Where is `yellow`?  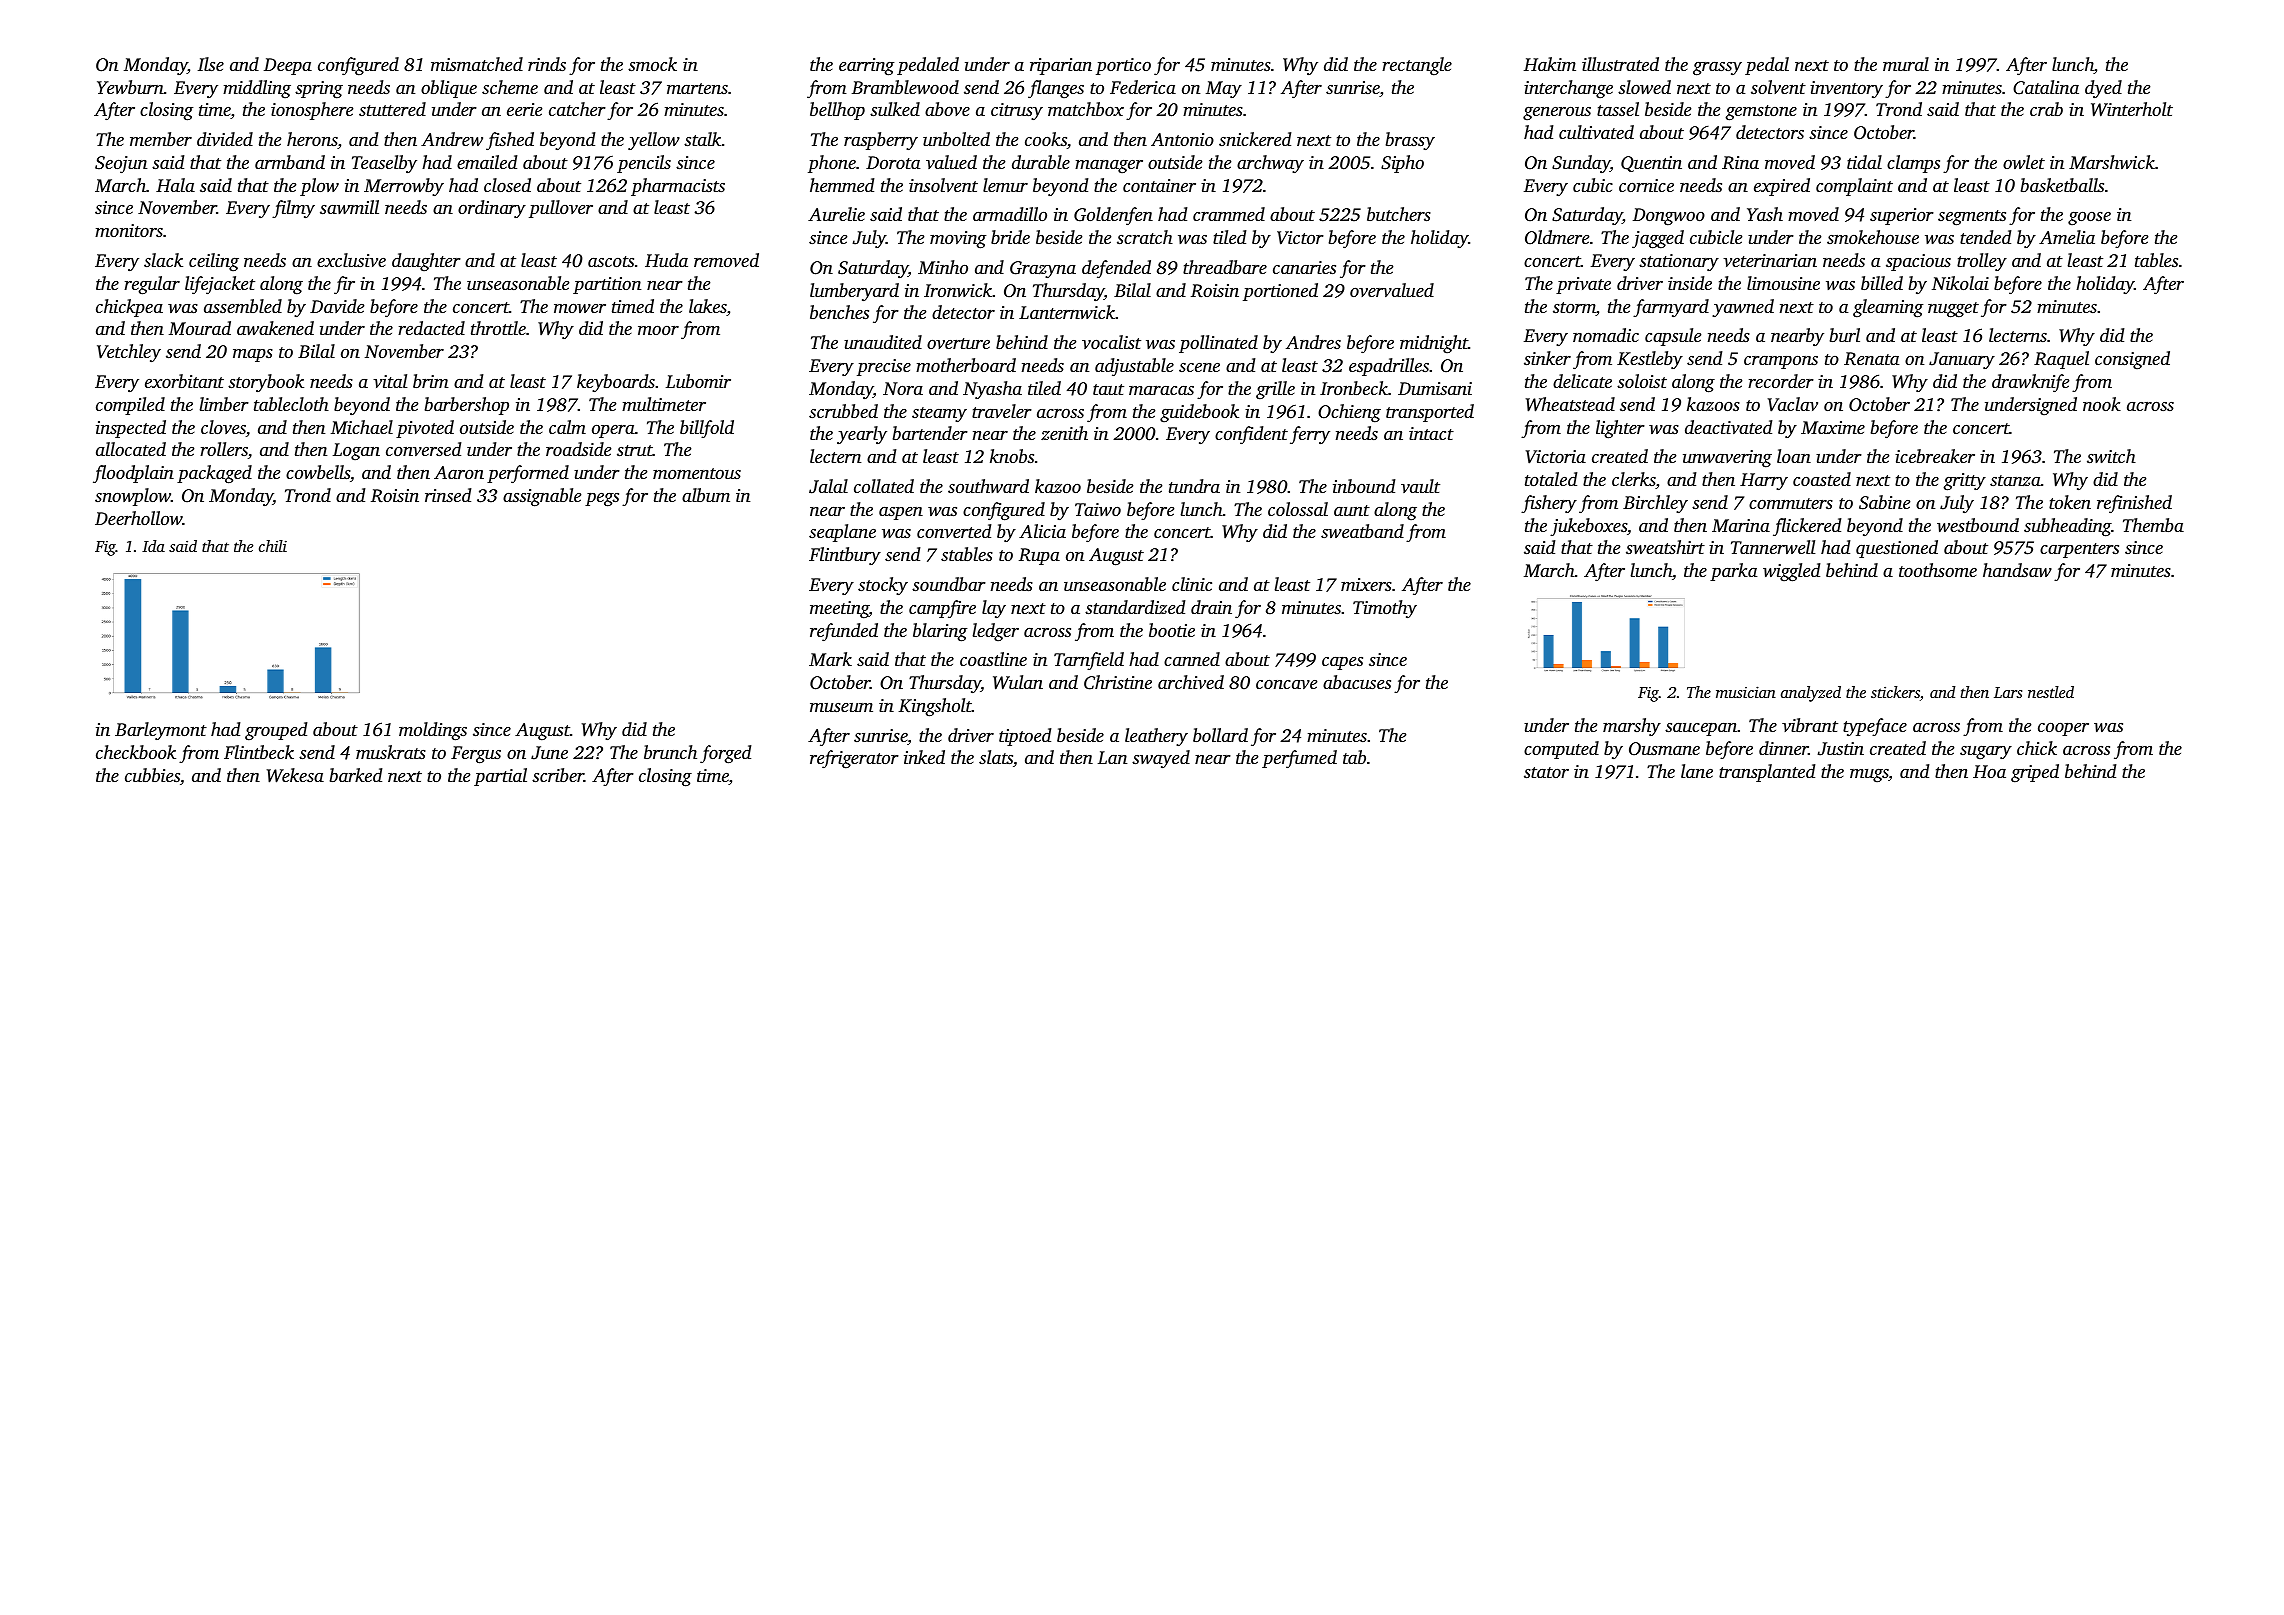 yellow is located at coordinates (654, 141).
